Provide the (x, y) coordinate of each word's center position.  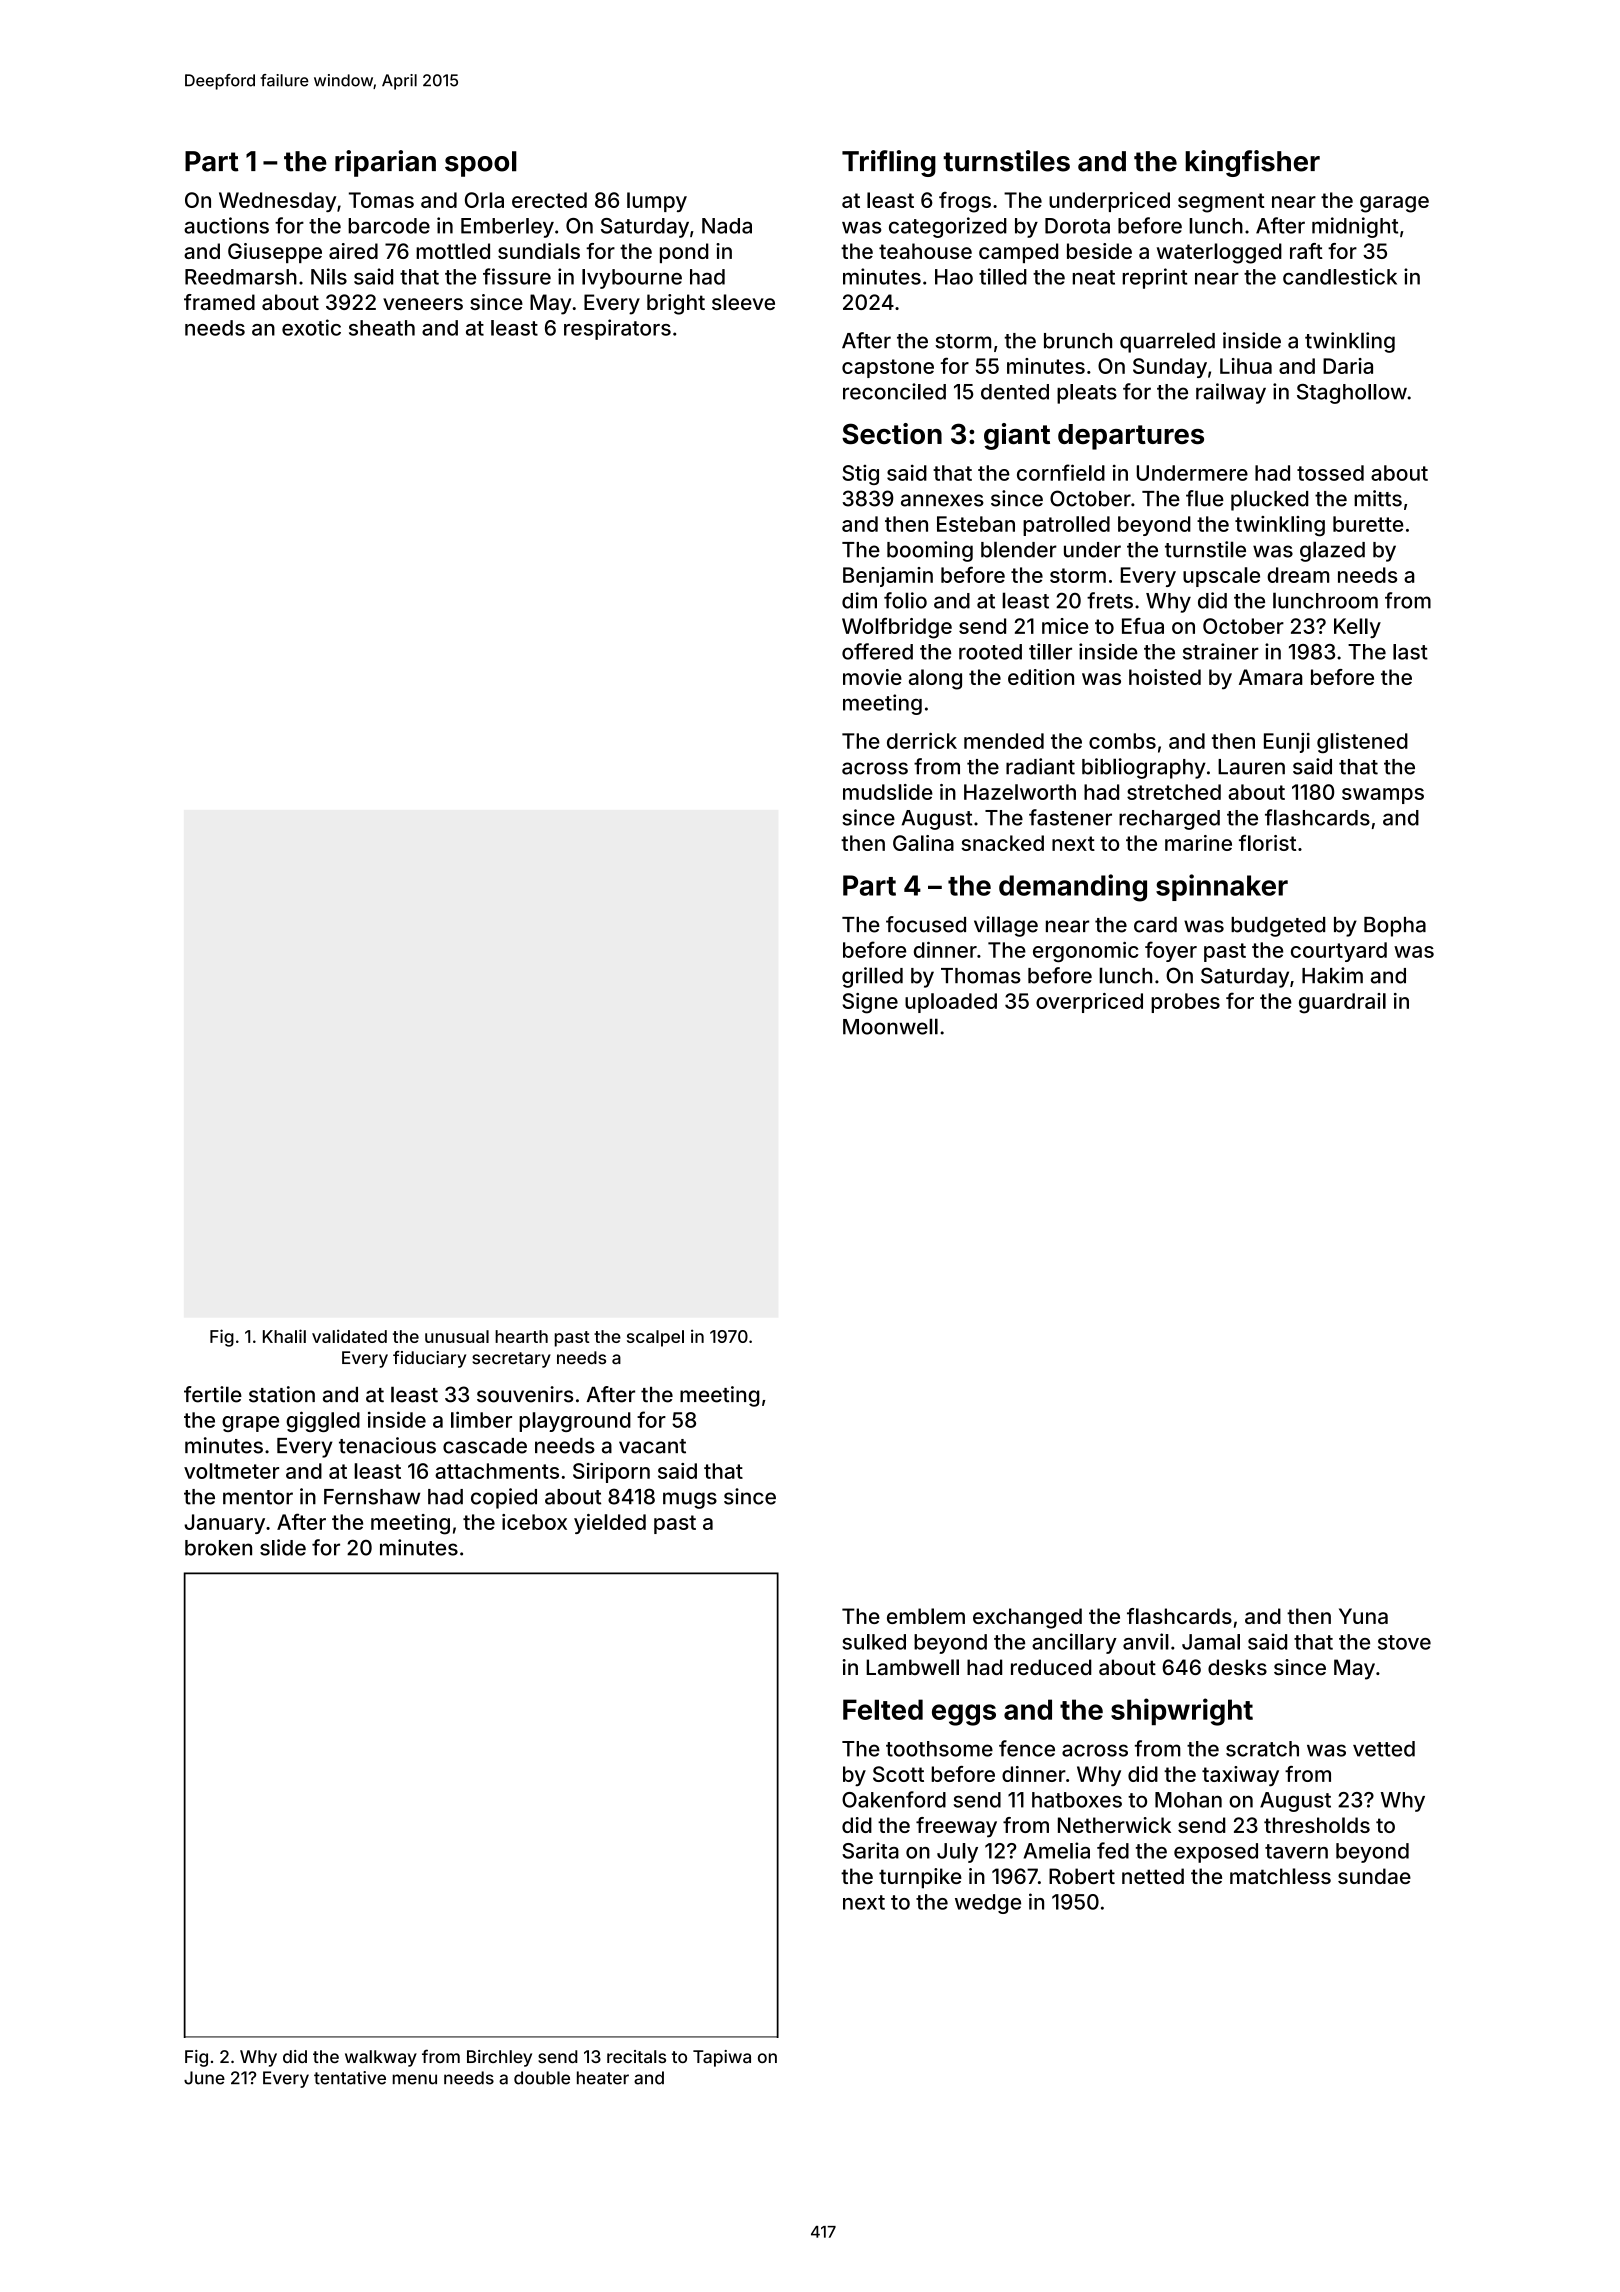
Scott (898, 1774)
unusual (457, 1336)
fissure (517, 276)
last (1410, 652)
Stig (860, 475)
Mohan (1188, 1800)
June (204, 2078)
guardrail (1342, 1003)
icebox (534, 1522)
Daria (1348, 366)
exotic (311, 327)
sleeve (743, 302)
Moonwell (890, 1026)
